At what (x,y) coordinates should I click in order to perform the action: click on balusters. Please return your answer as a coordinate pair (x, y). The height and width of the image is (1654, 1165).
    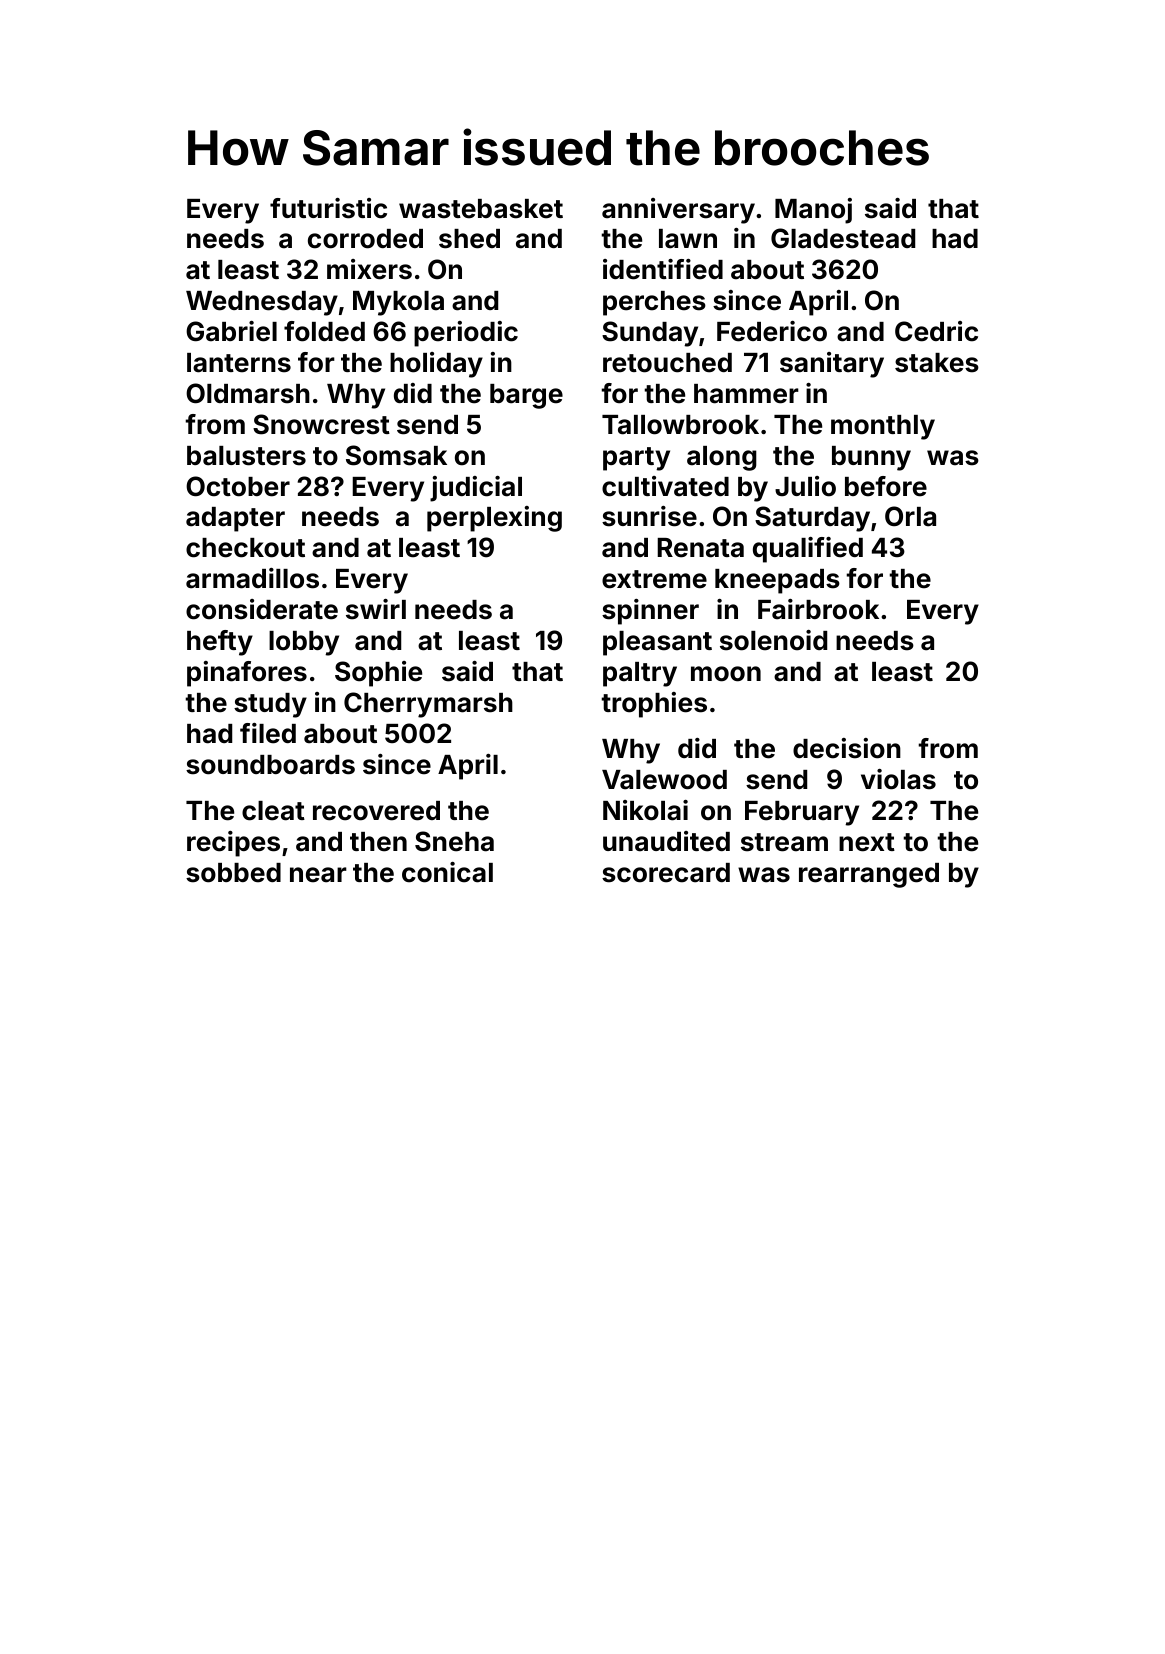
    Looking at the image, I should click on (246, 456).
